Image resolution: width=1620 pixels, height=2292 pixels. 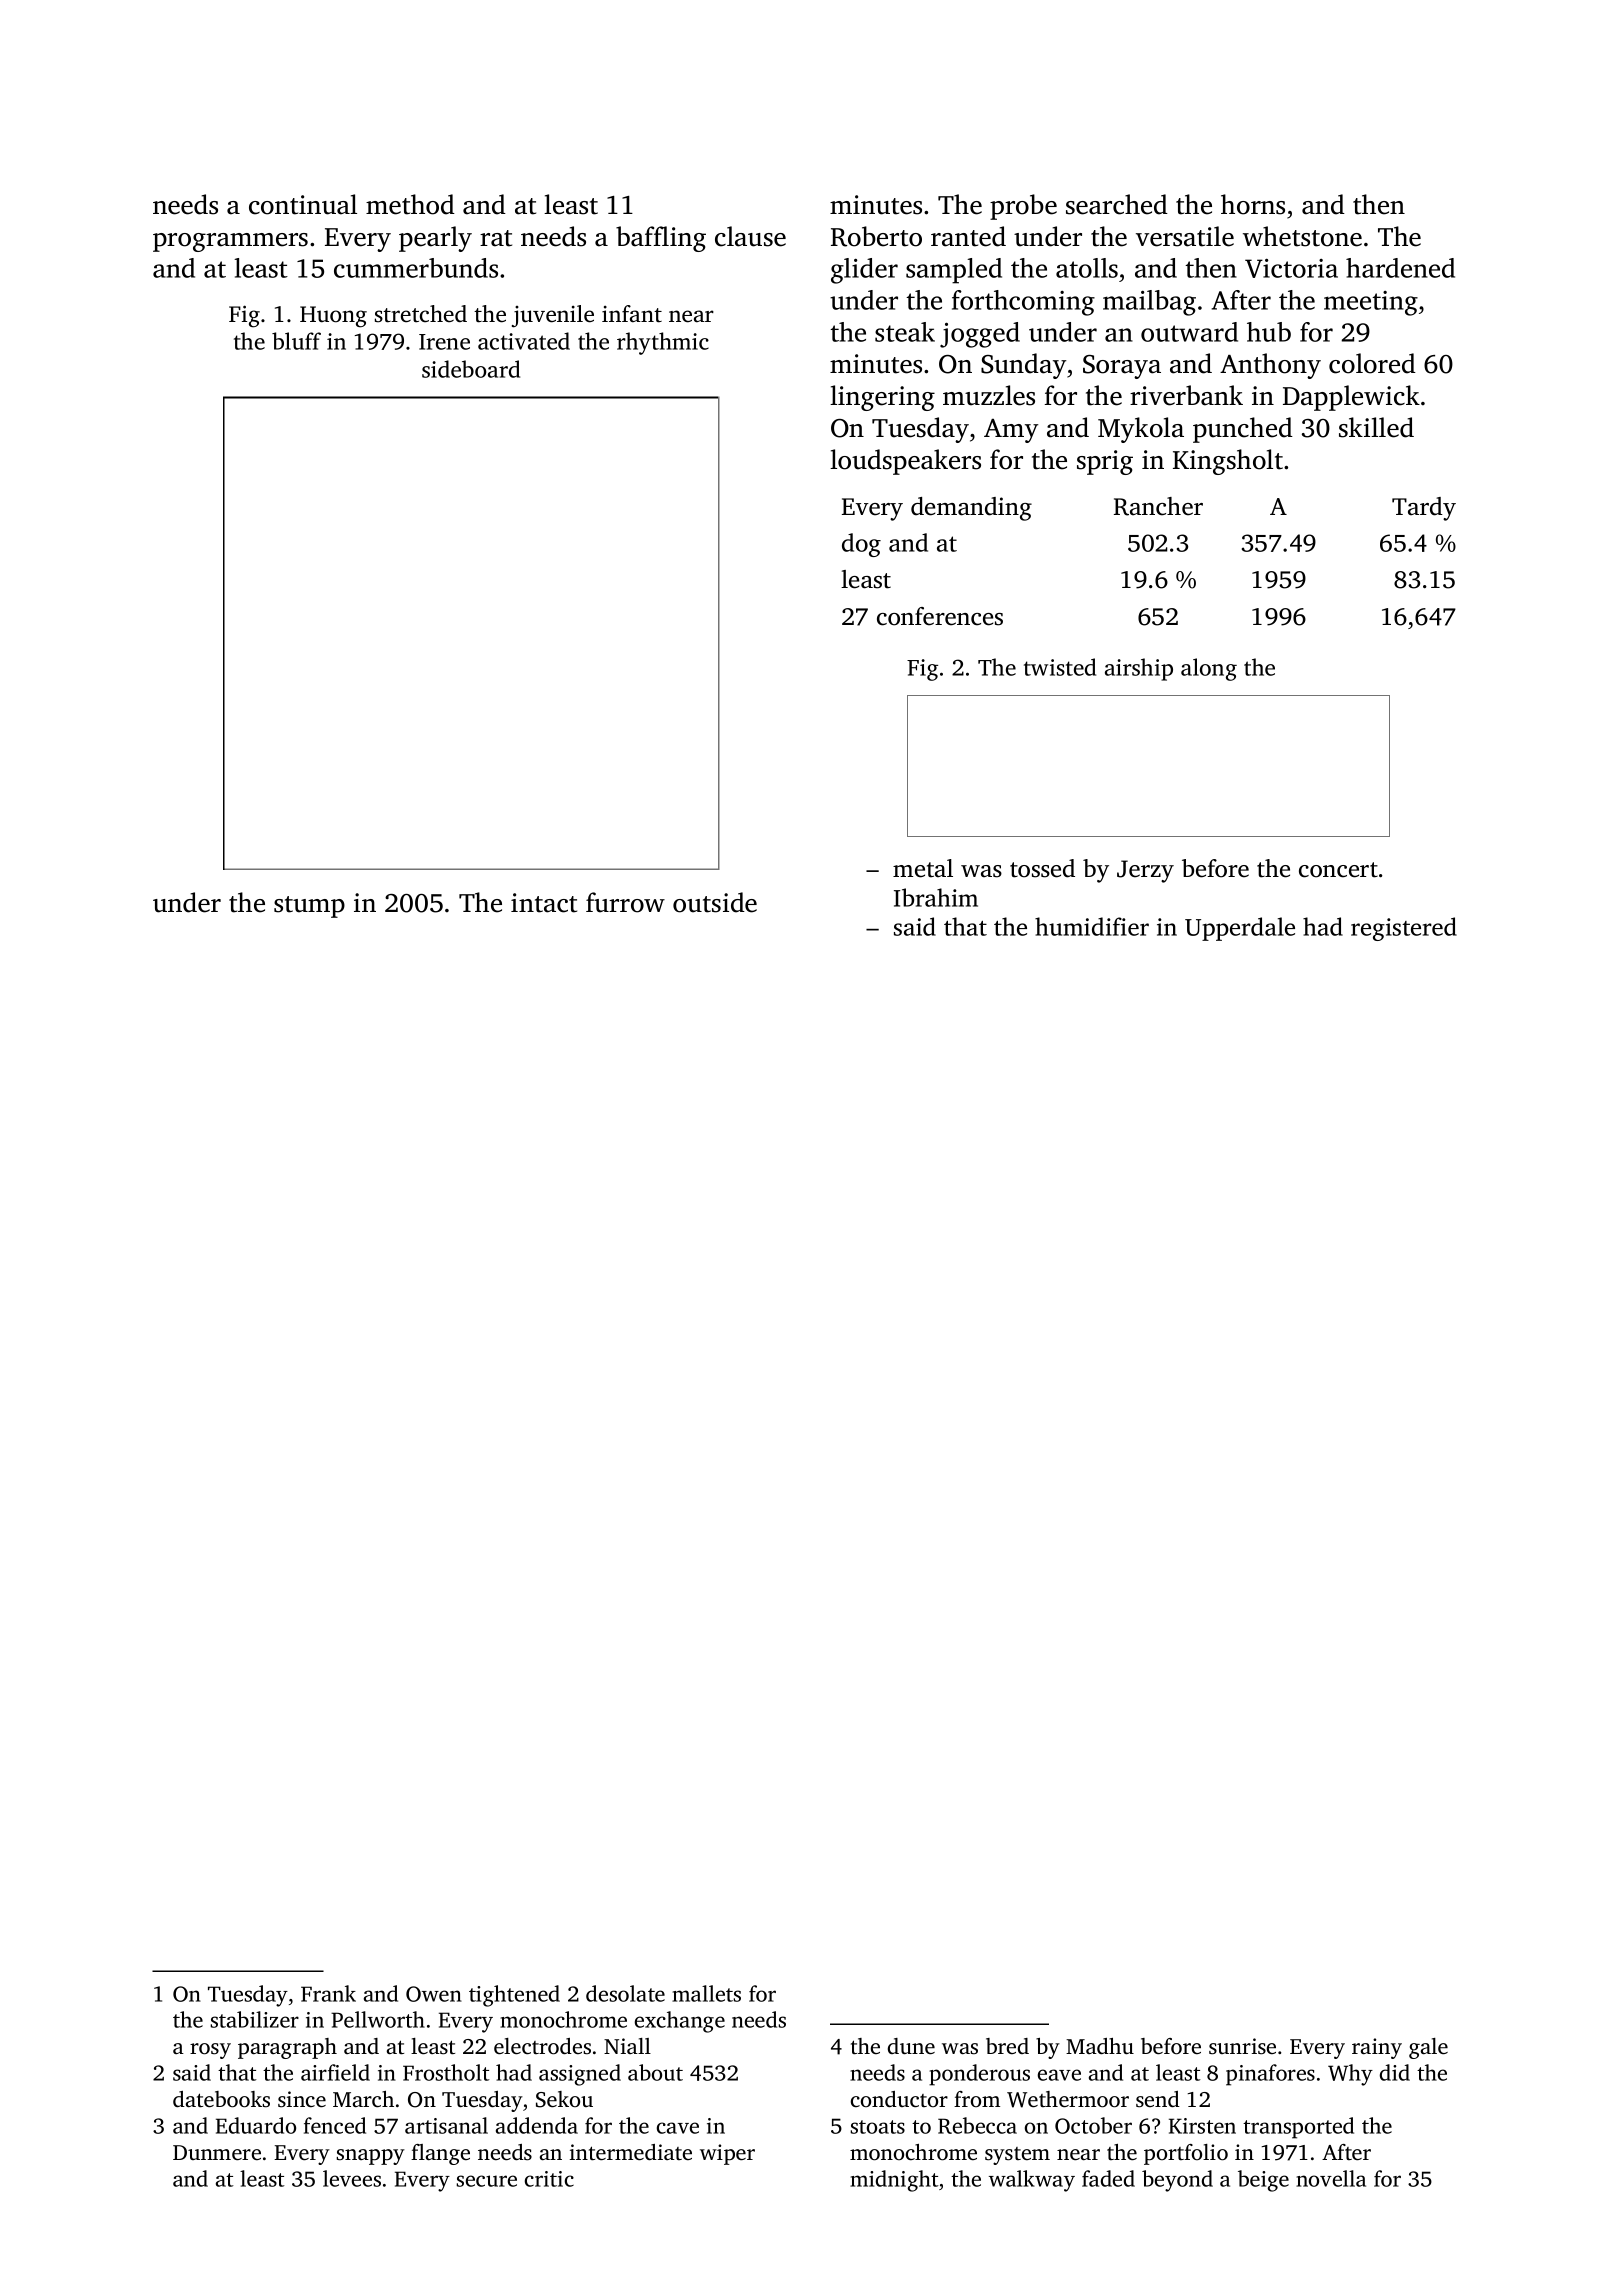 What do you see at coordinates (328, 1993) in the screenshot?
I see `Frank` at bounding box center [328, 1993].
